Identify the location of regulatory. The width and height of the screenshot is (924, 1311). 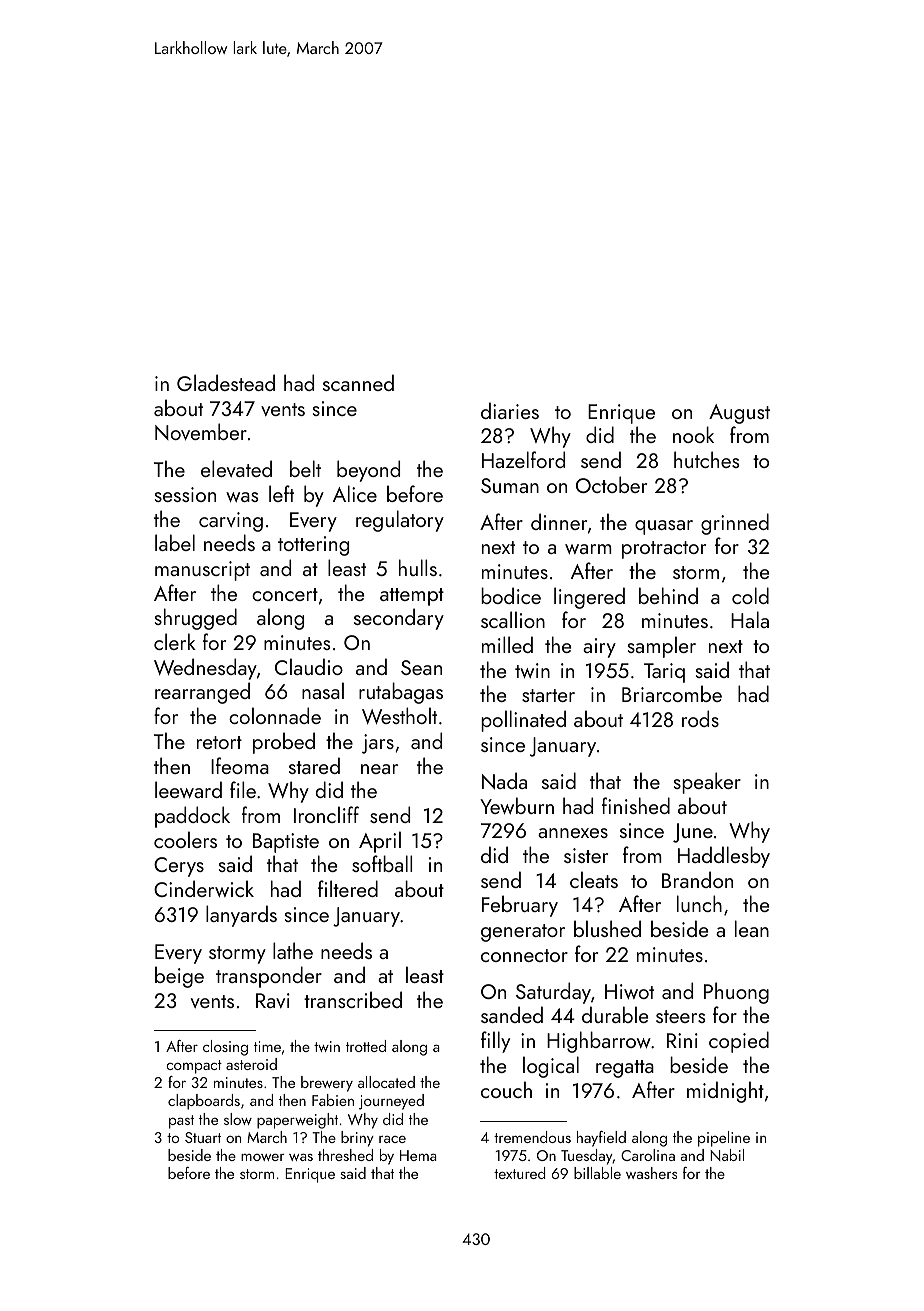
(400, 521).
